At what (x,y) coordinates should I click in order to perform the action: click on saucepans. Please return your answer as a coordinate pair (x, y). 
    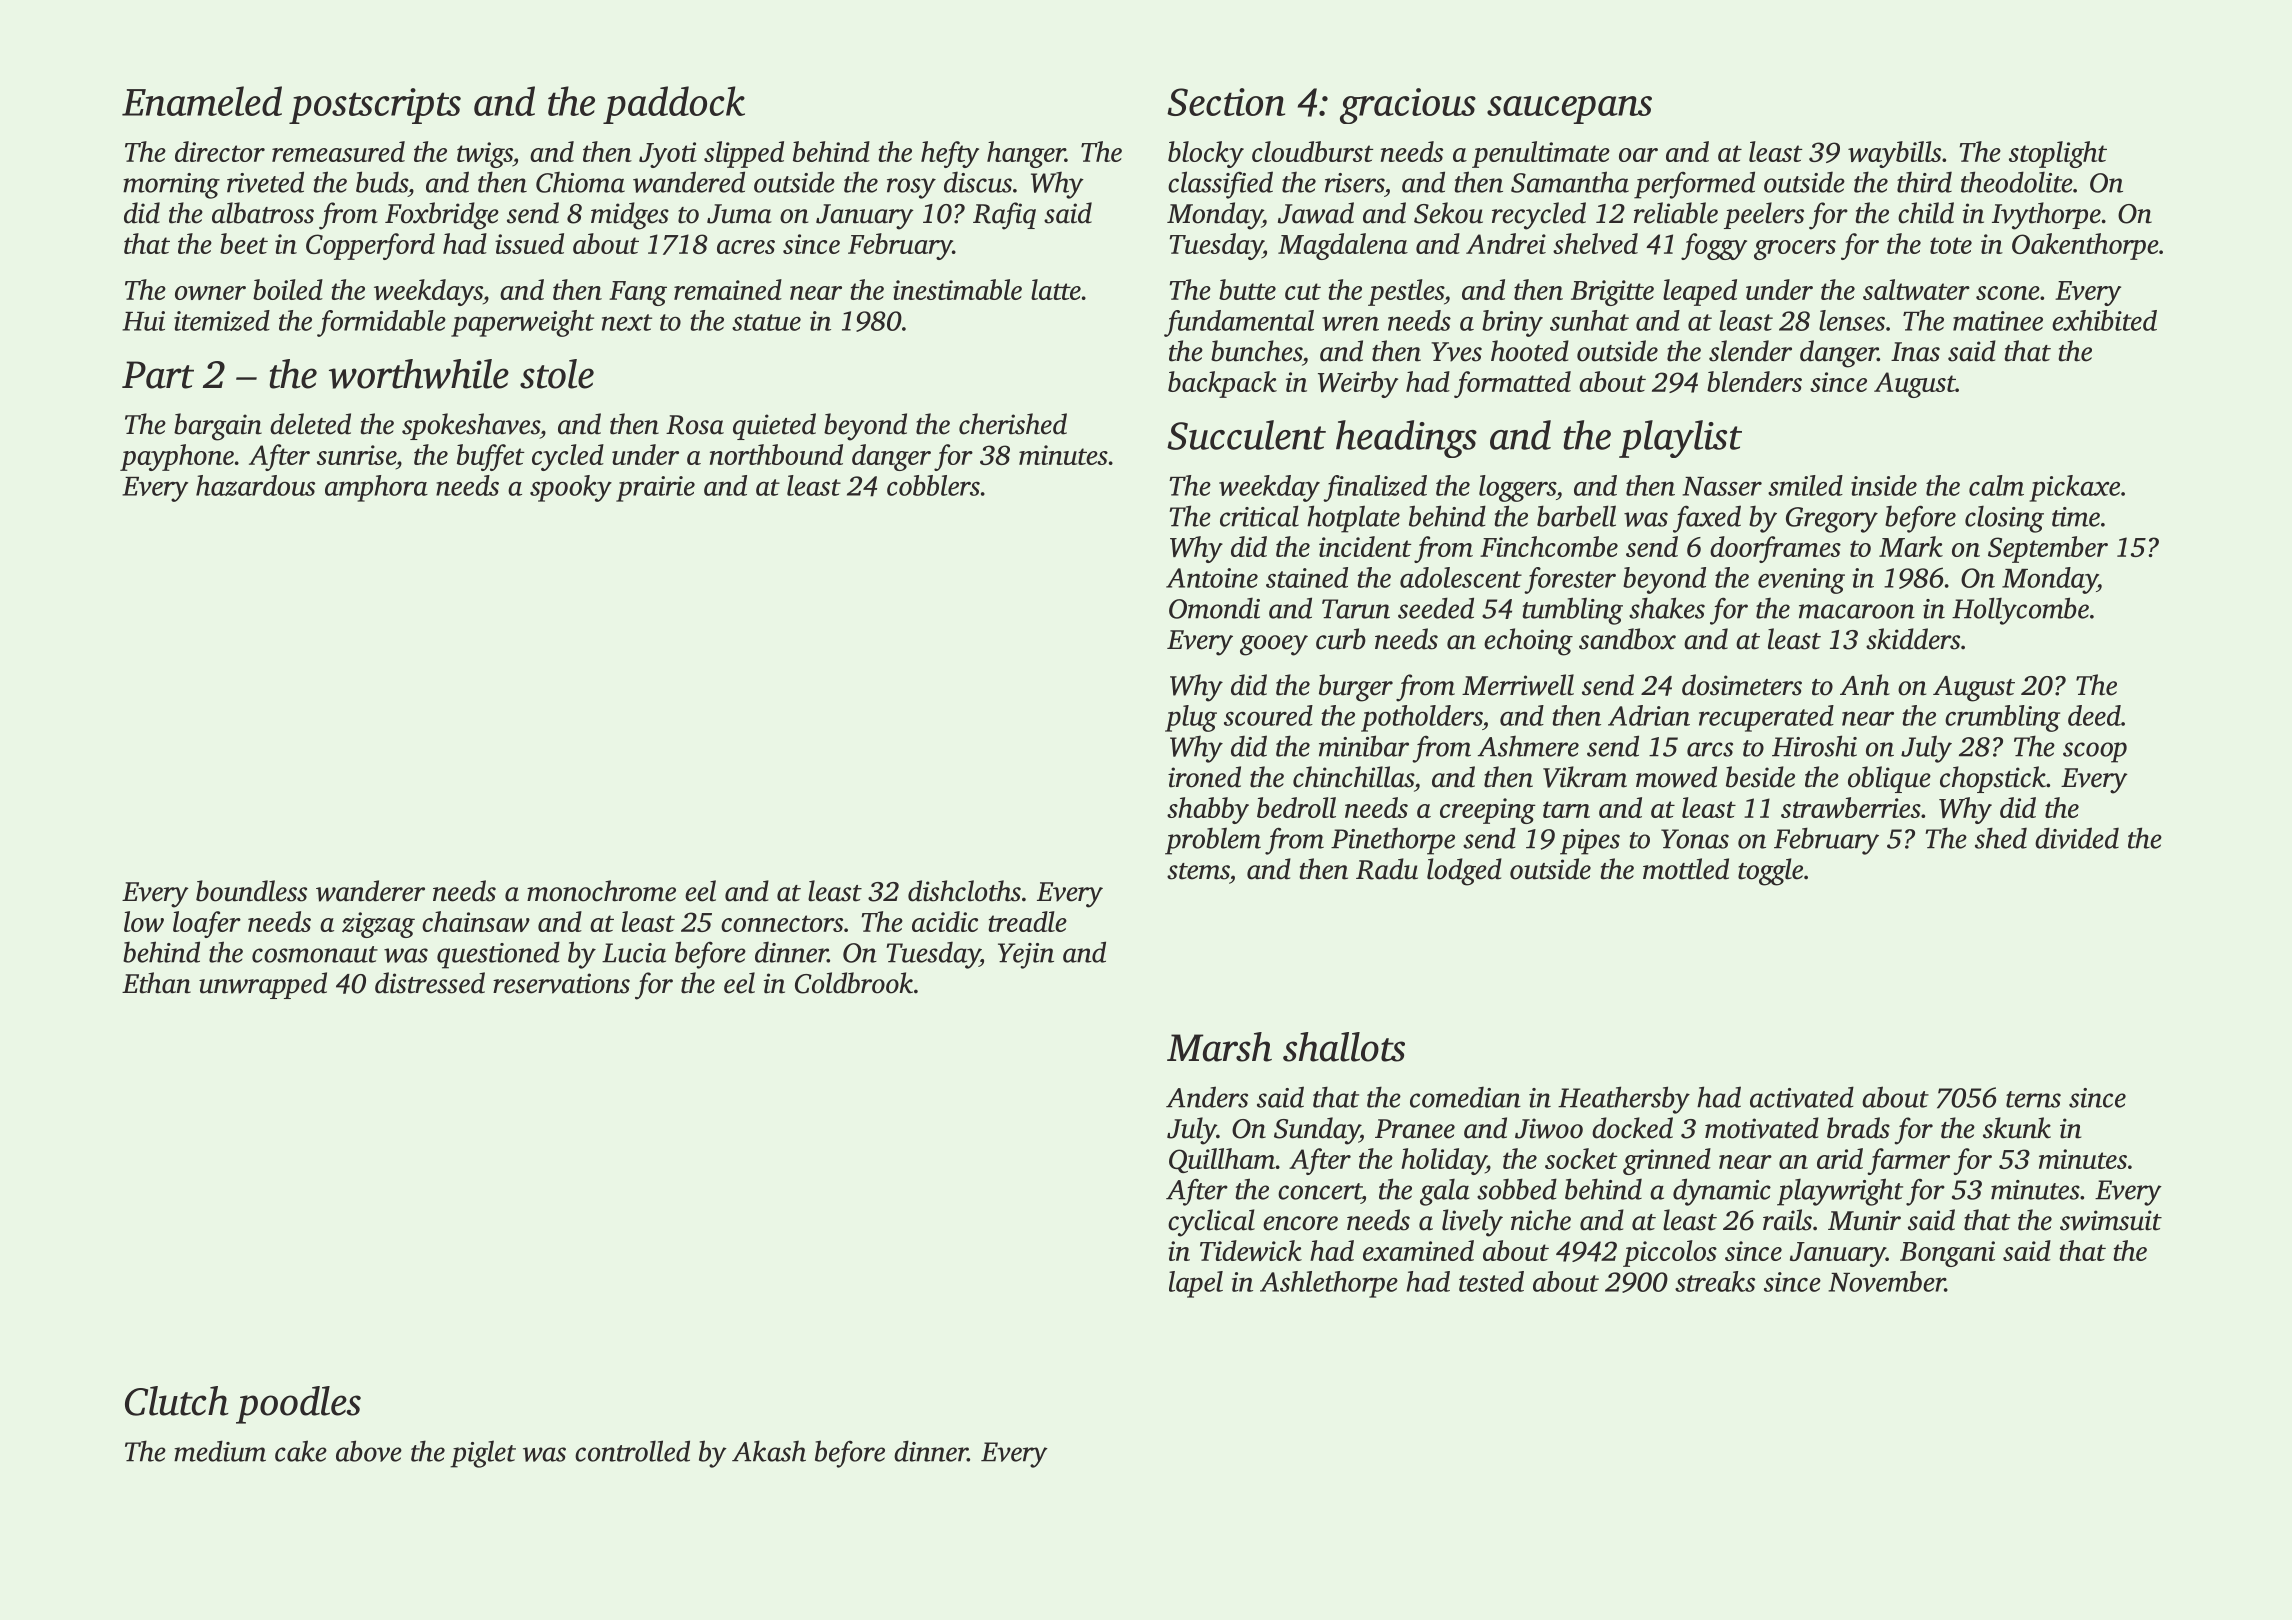
    Looking at the image, I should click on (1569, 110).
